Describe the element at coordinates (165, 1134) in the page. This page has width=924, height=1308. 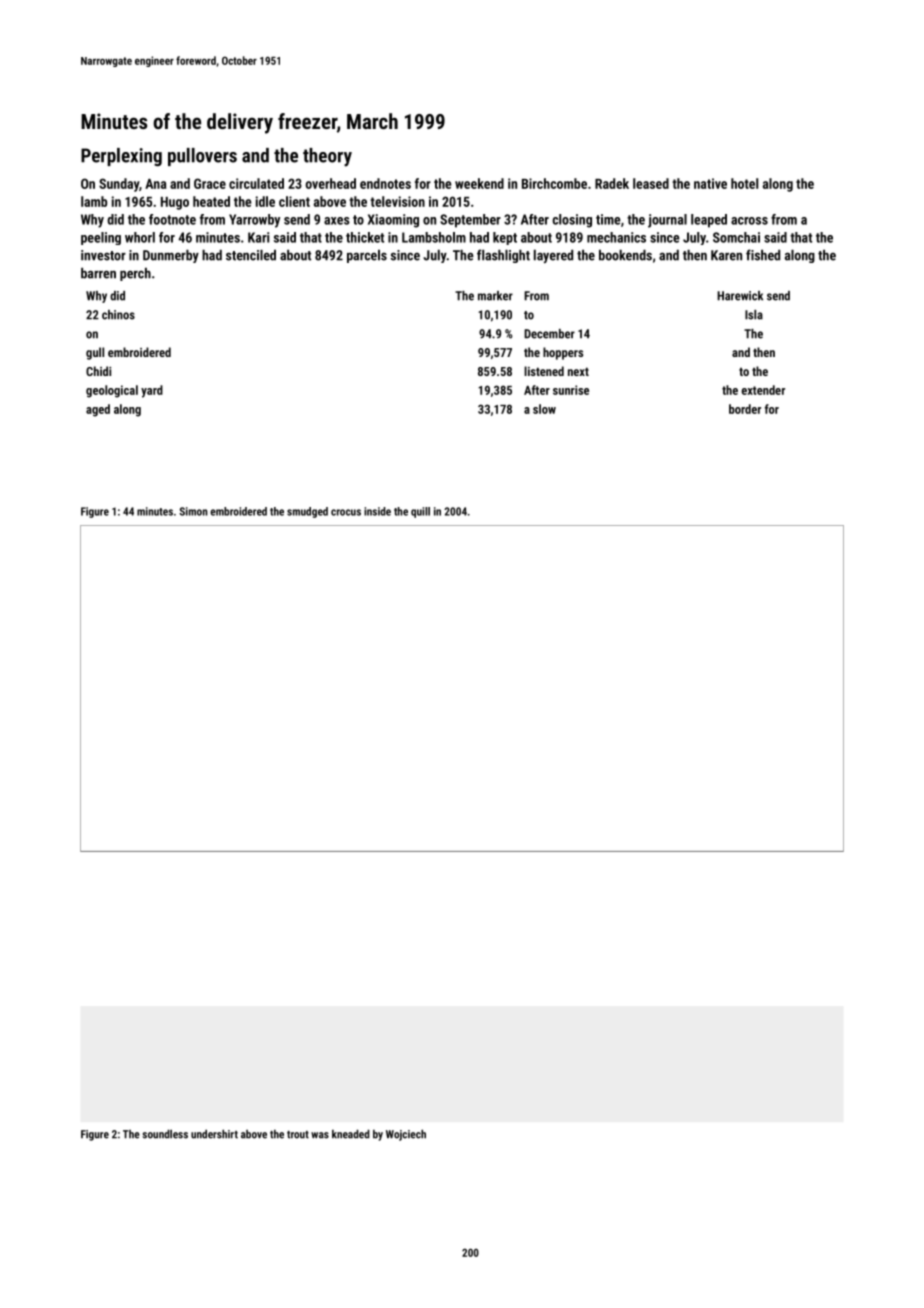
I see `soundless` at that location.
